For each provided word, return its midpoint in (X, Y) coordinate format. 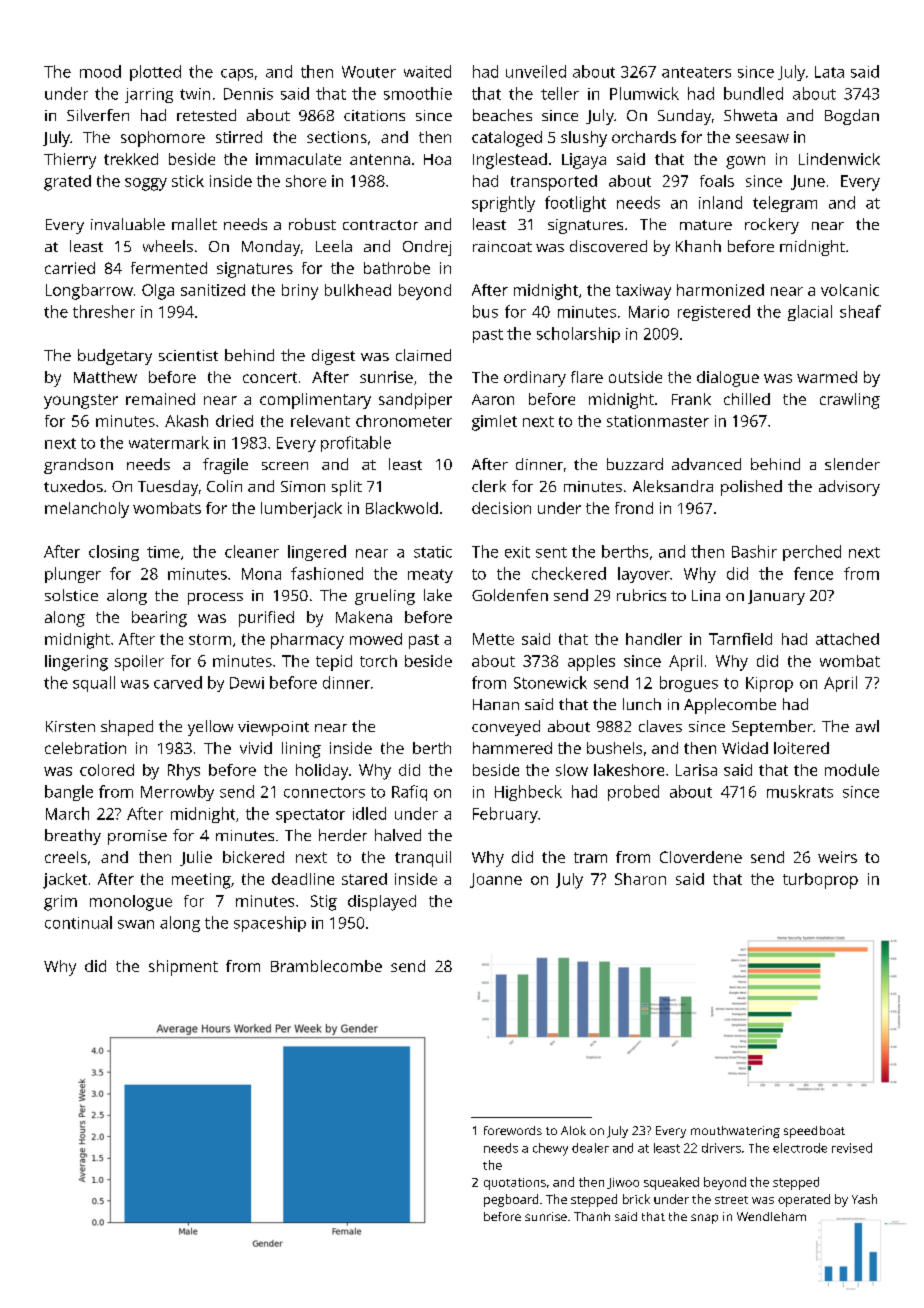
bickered (253, 857)
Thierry (70, 161)
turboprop (820, 881)
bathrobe (397, 268)
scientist (188, 355)
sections (337, 137)
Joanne (496, 880)
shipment (183, 968)
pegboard (511, 1200)
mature (706, 225)
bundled (753, 93)
